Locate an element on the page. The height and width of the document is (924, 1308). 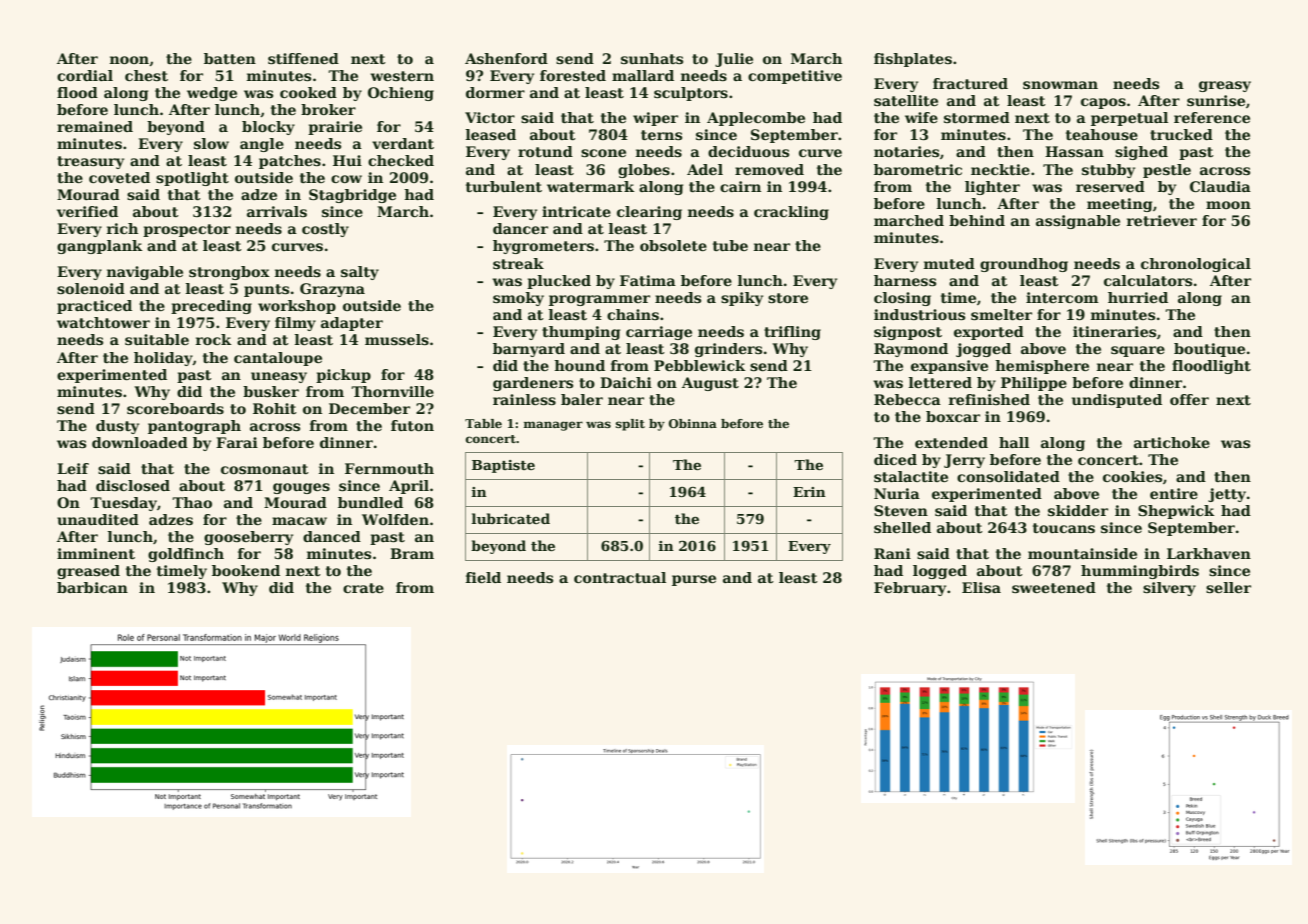
wiper is located at coordinates (655, 119).
